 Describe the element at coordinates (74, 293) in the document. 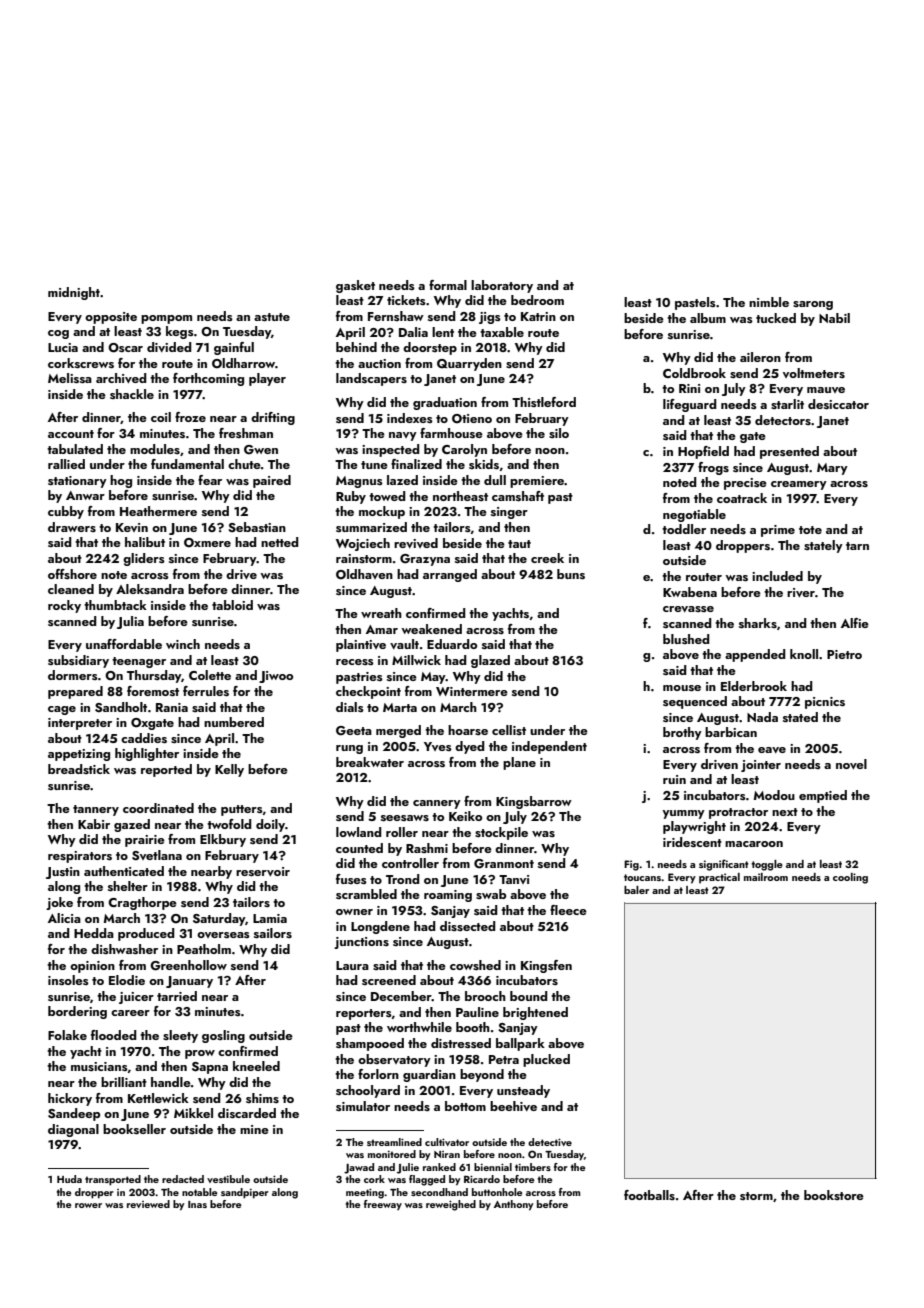

I see `midnight` at that location.
